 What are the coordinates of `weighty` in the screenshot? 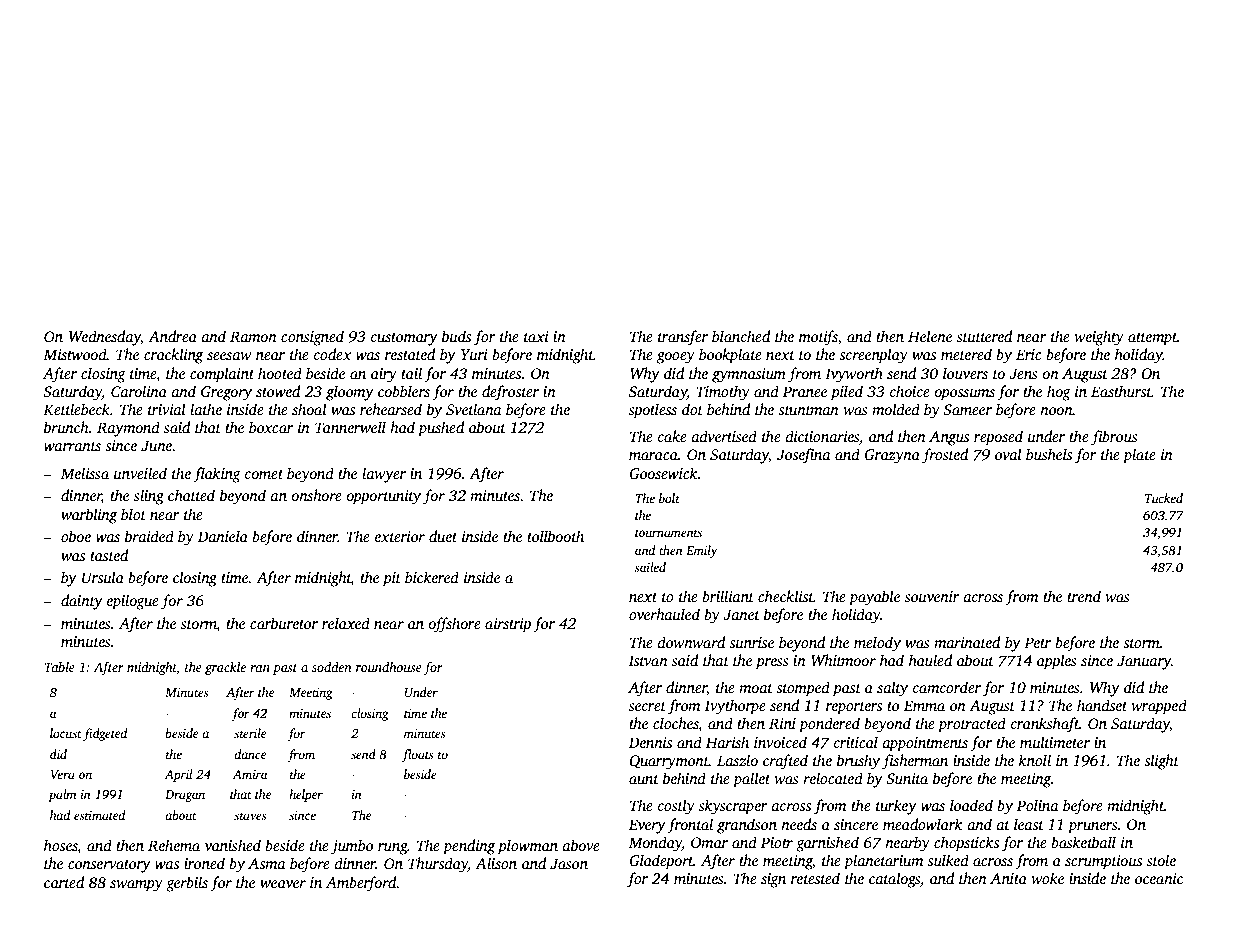 It's located at (1099, 338).
